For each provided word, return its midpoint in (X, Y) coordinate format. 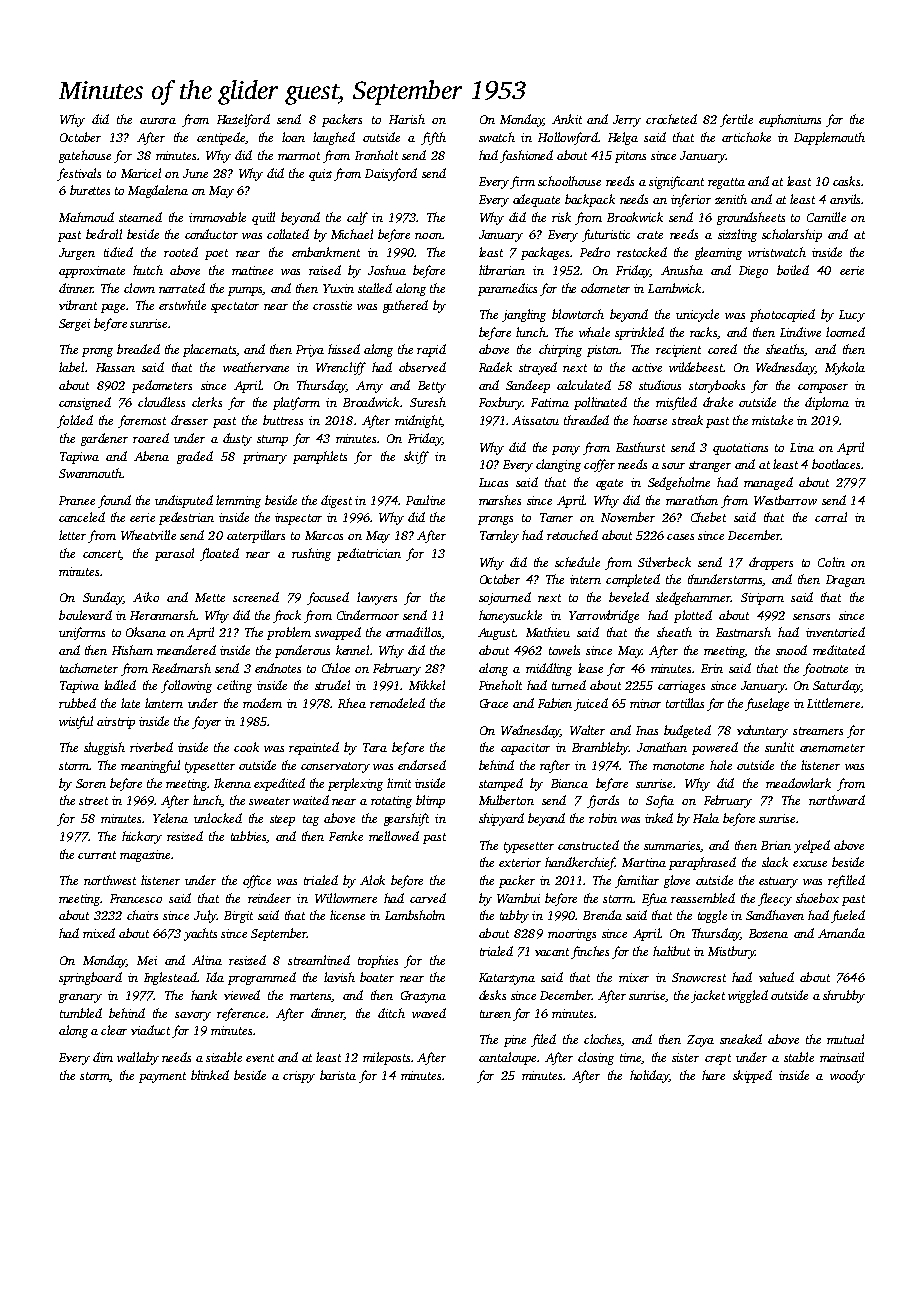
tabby (514, 916)
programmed (262, 978)
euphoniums (790, 120)
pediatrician (369, 554)
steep (282, 820)
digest (336, 501)
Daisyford (391, 174)
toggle (712, 916)
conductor (211, 234)
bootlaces (836, 464)
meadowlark (798, 783)
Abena (151, 456)
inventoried (835, 632)
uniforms (82, 633)
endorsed (422, 765)
